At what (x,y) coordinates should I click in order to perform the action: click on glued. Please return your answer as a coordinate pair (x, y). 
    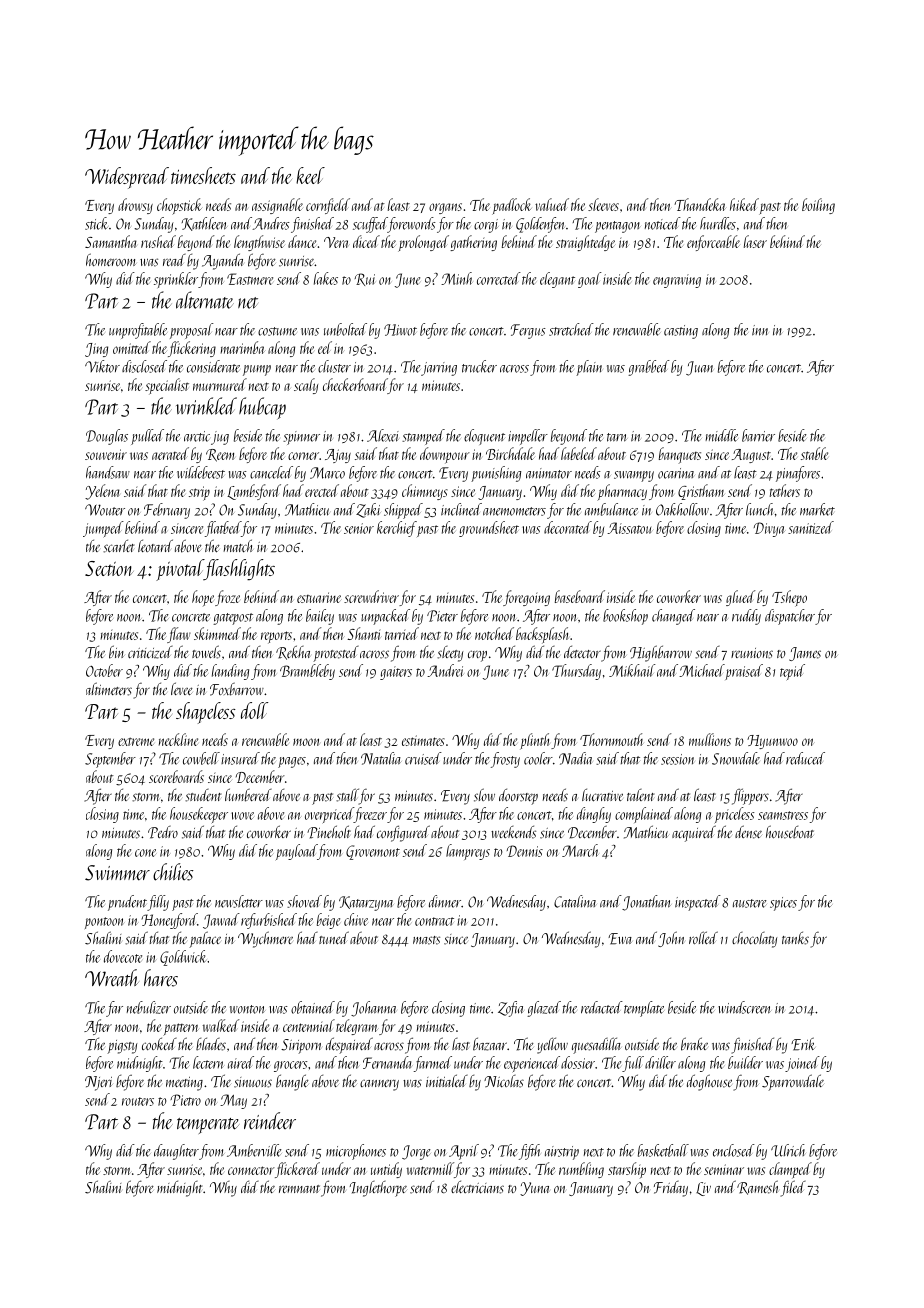
    Looking at the image, I should click on (740, 598).
